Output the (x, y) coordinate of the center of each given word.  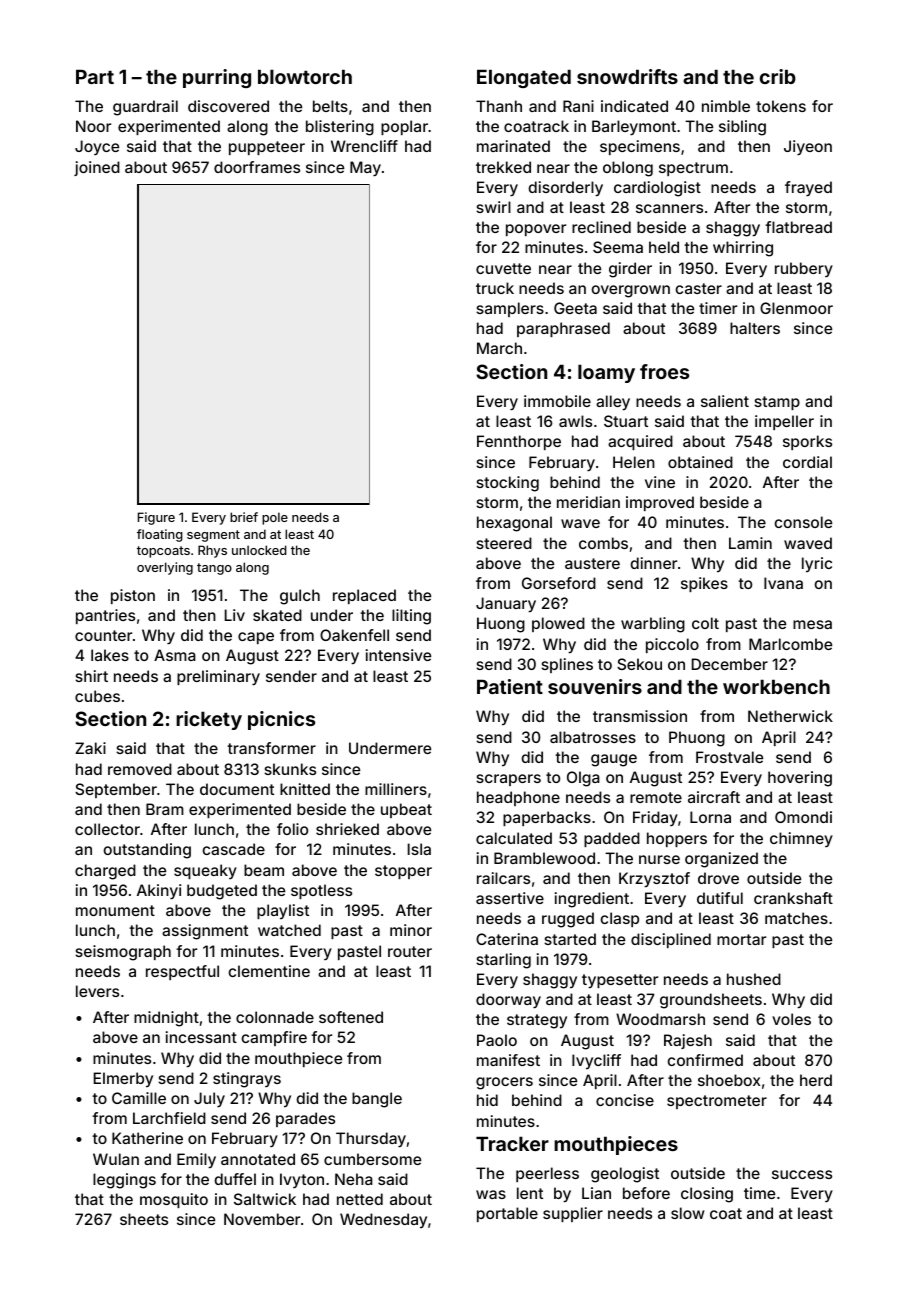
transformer (271, 748)
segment (213, 536)
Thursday (371, 1140)
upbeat (406, 810)
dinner (653, 563)
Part (95, 76)
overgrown (630, 291)
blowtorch (305, 76)
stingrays (247, 1080)
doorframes (257, 167)
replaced (364, 596)
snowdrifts (627, 76)
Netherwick (790, 716)
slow (688, 1213)
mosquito (174, 1200)
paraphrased (563, 329)
